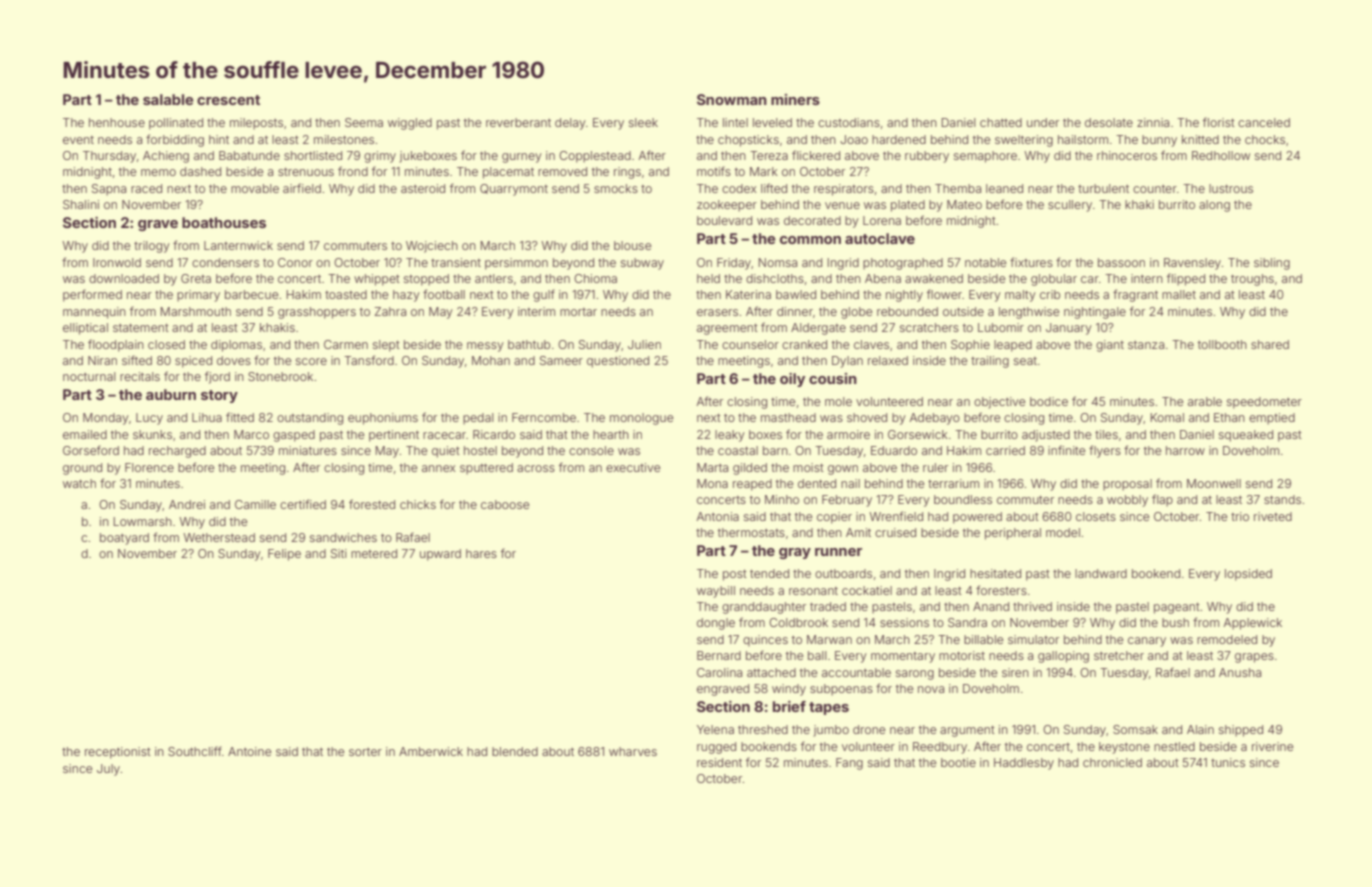  What do you see at coordinates (730, 436) in the screenshot?
I see `leaky` at bounding box center [730, 436].
